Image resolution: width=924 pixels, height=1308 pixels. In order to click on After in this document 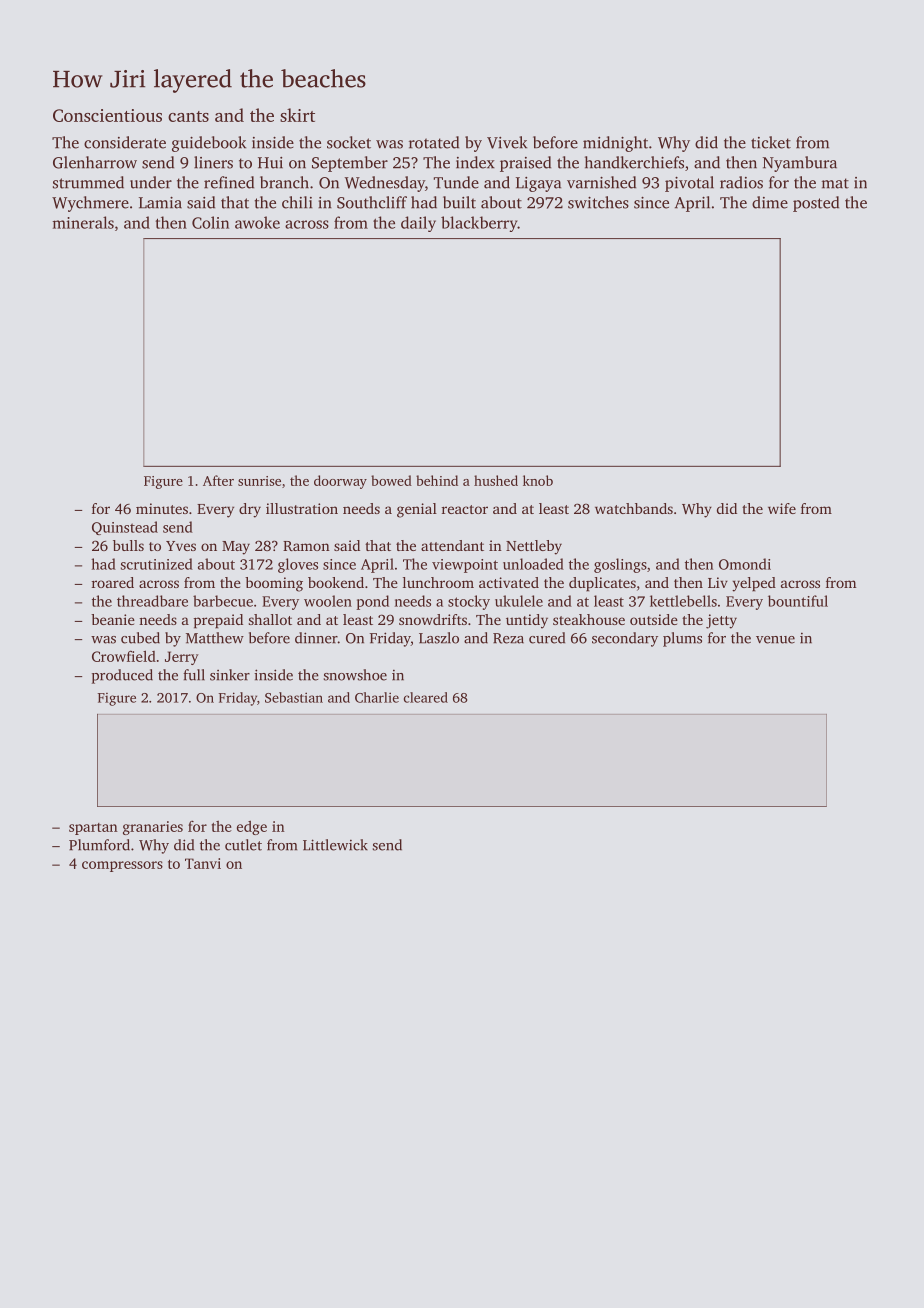, I will do `click(218, 480)`.
